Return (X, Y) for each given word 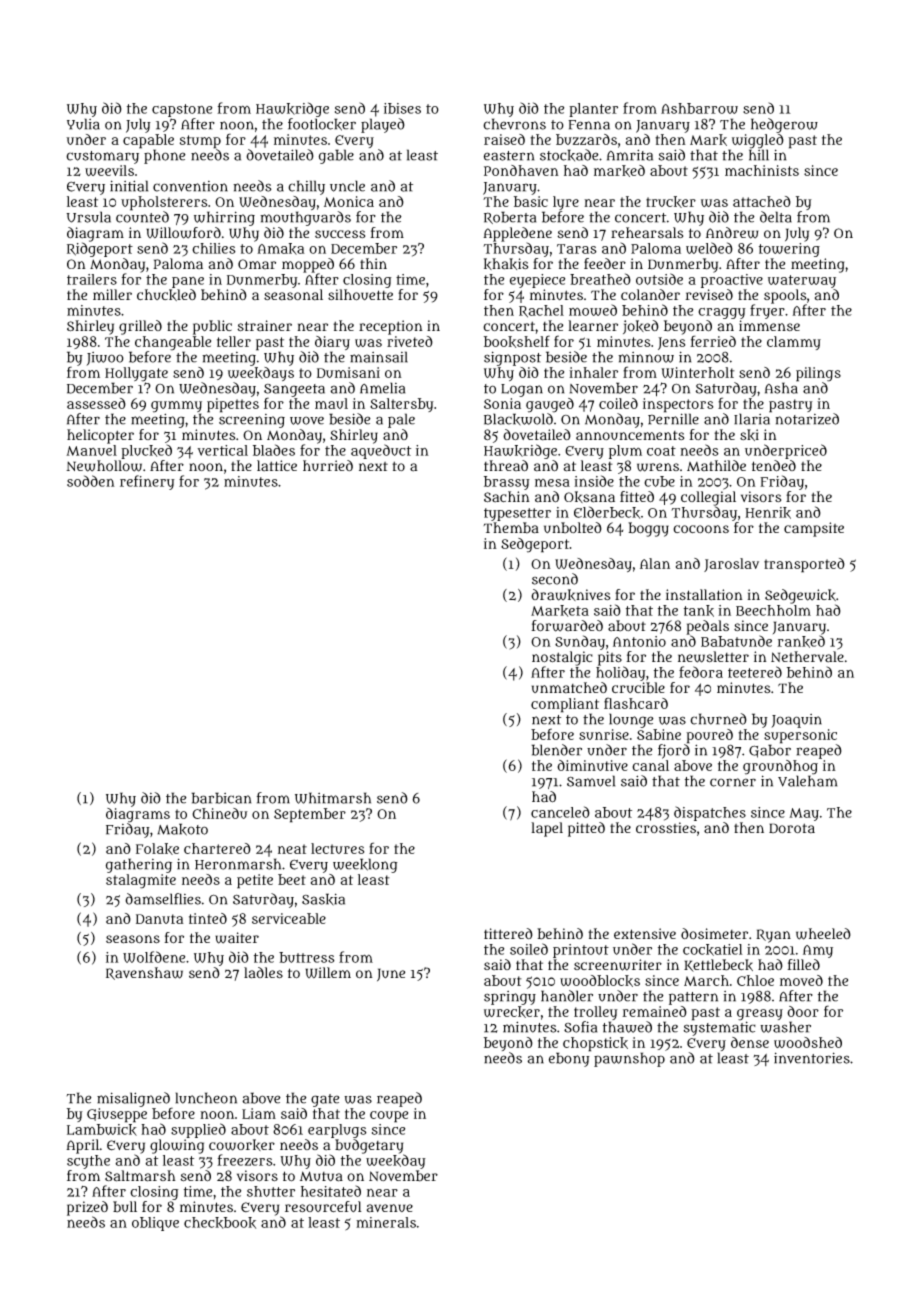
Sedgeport (535, 545)
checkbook (220, 1223)
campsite (814, 529)
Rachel (541, 311)
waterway (802, 281)
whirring (224, 218)
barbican (221, 798)
